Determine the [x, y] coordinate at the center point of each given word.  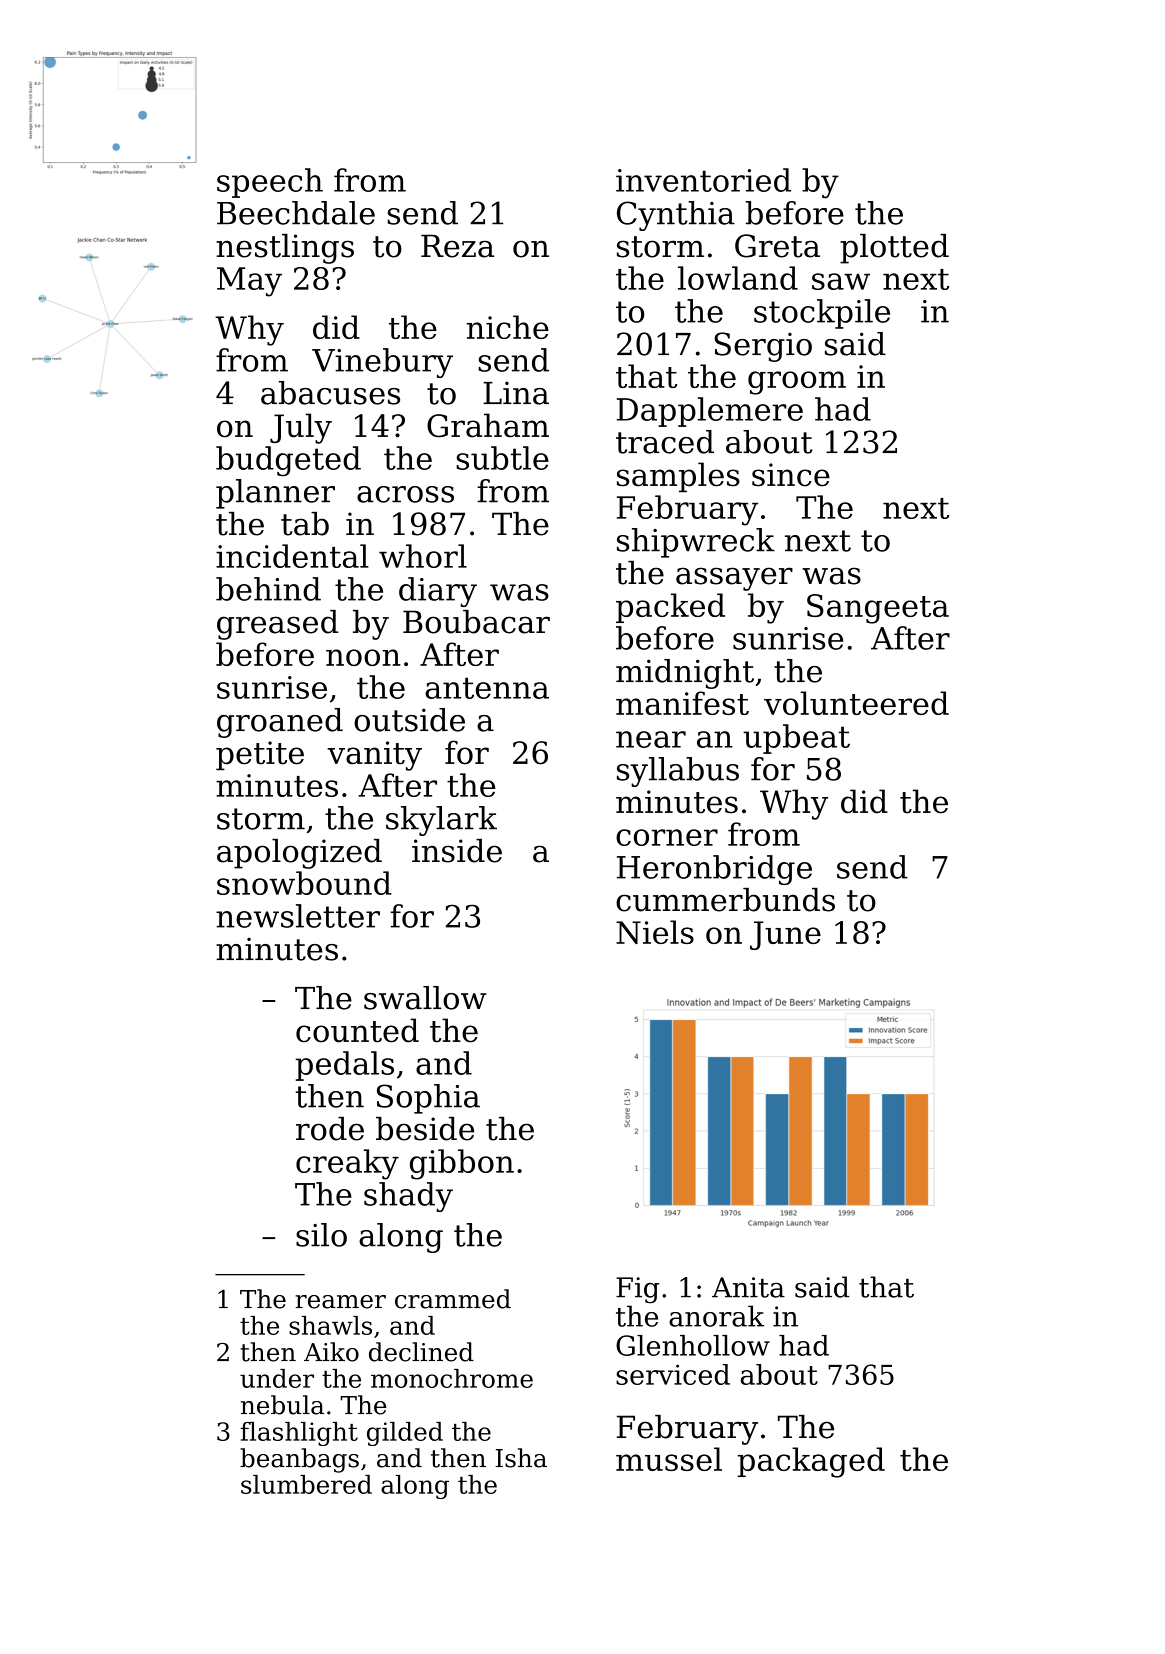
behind [268, 589]
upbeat [796, 739]
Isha [521, 1458]
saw [841, 281]
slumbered [306, 1484]
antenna [487, 688]
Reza [457, 246]
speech [270, 183]
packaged [811, 1462]
